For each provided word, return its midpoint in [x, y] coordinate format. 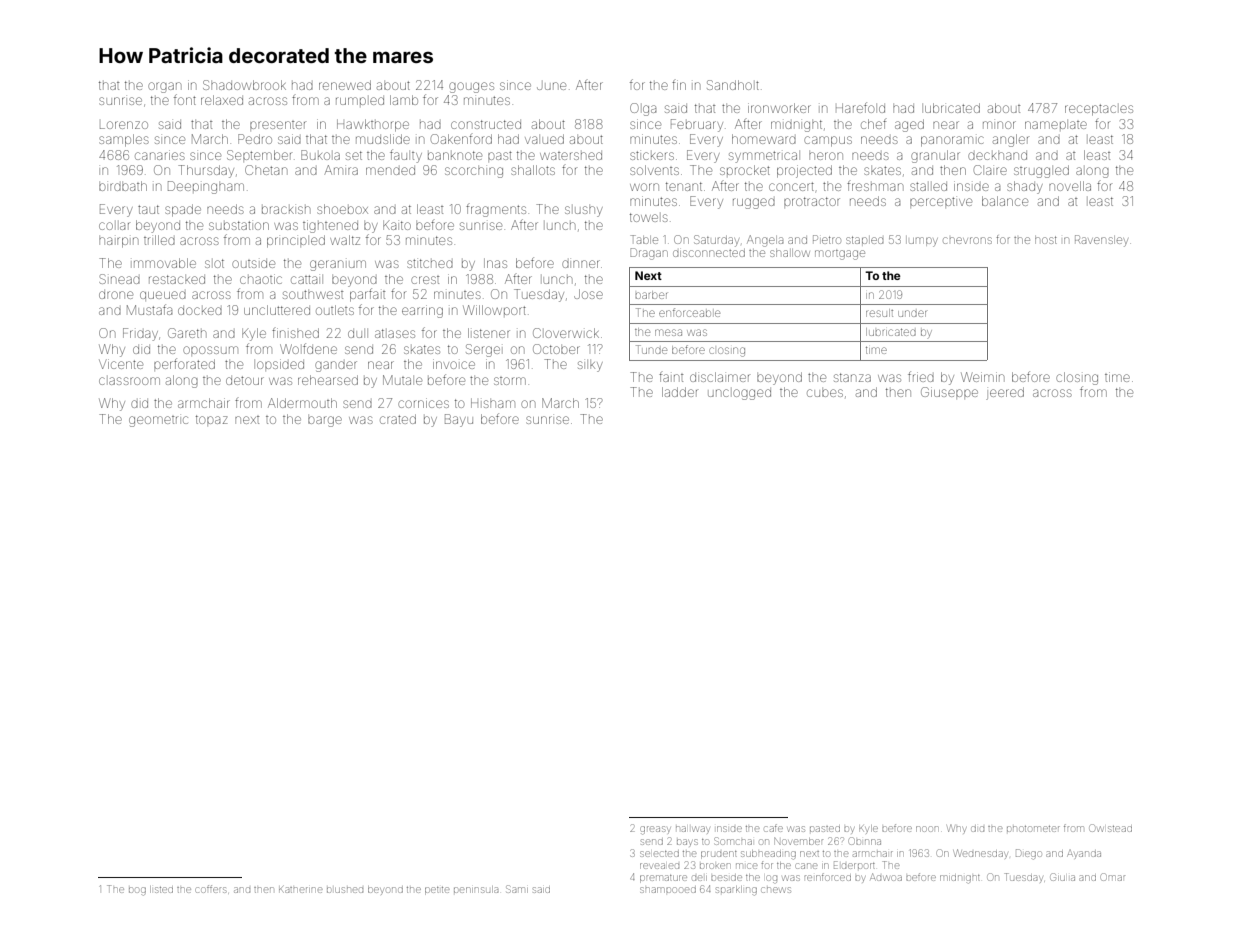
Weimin [982, 377]
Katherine [301, 890]
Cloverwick [566, 333]
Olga [643, 109]
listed [161, 889]
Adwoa [886, 877]
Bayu [459, 420]
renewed [345, 85]
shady [1025, 187]
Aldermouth [302, 403]
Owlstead [1110, 828]
